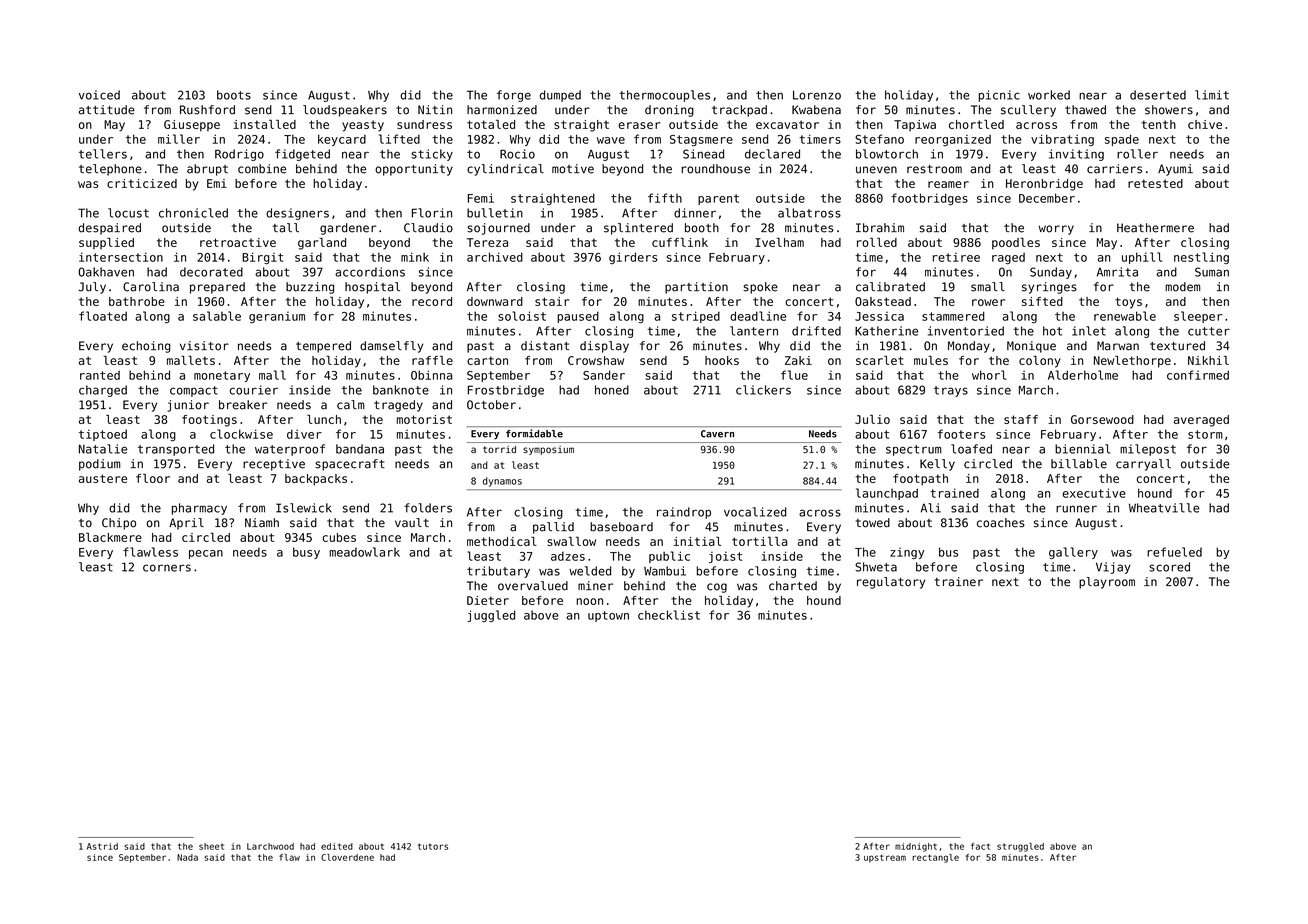 The image size is (1308, 924). What do you see at coordinates (1094, 493) in the screenshot?
I see `executive` at bounding box center [1094, 493].
